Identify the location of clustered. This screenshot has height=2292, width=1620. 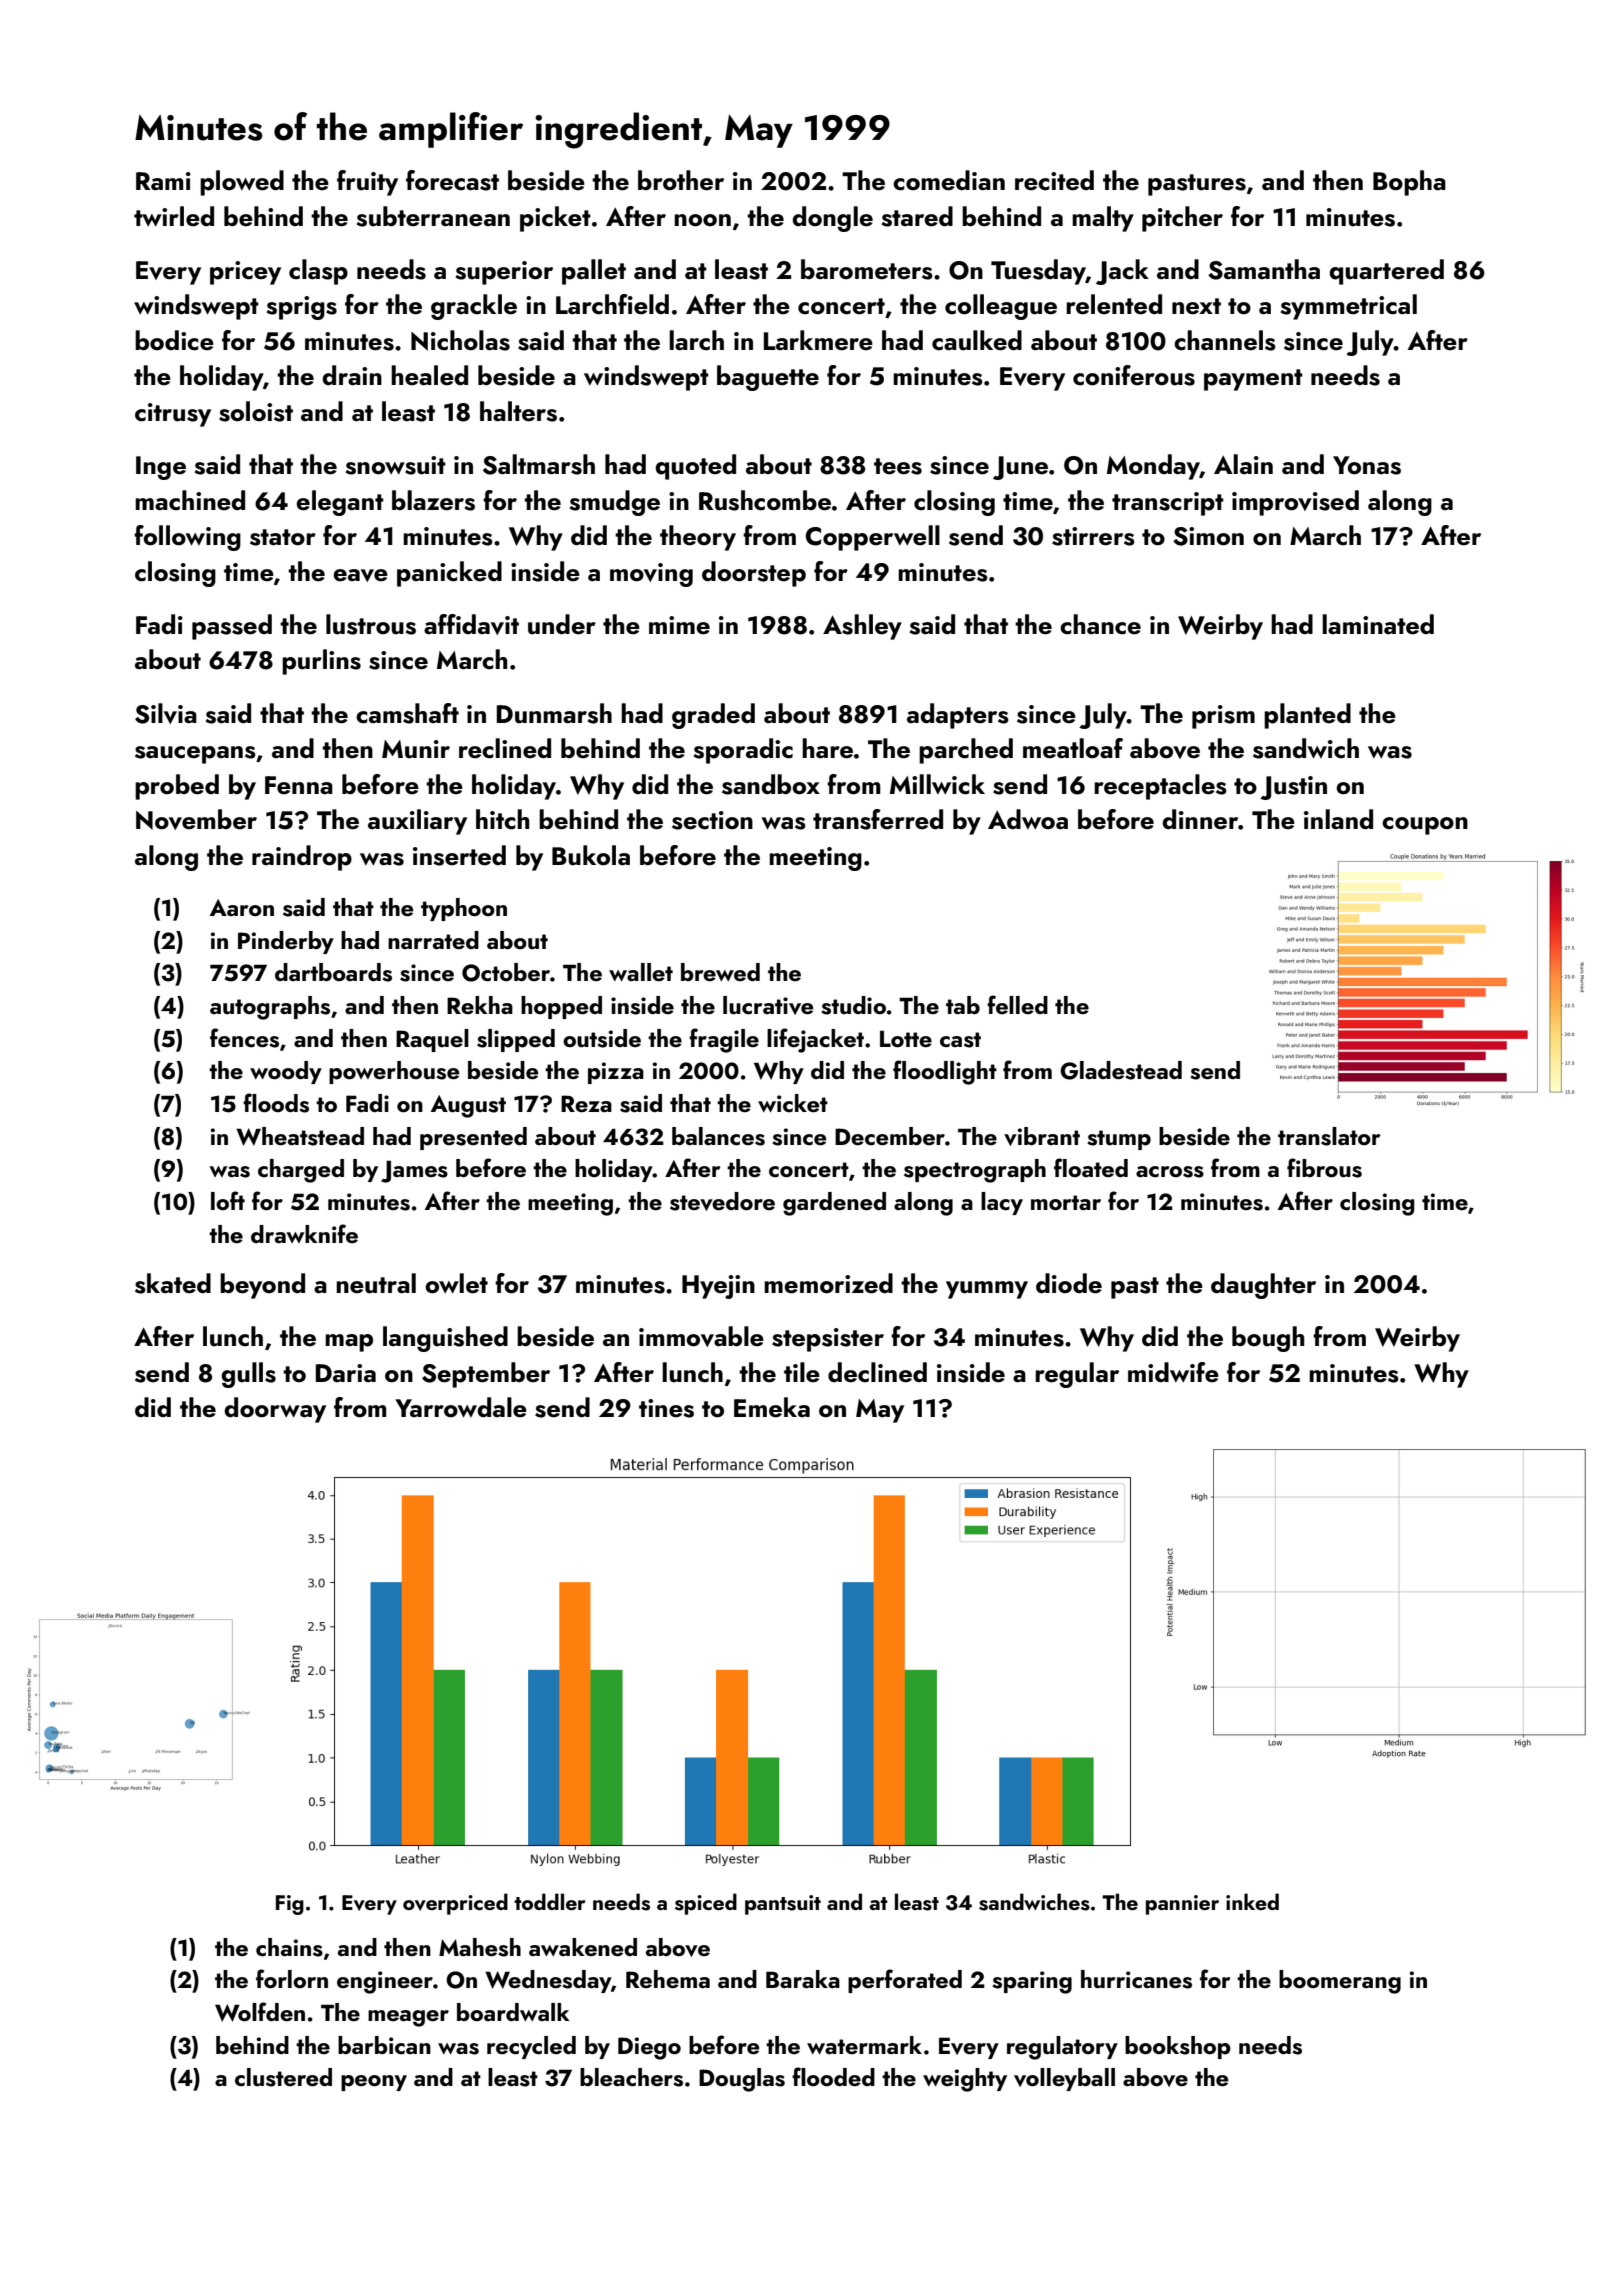
(283, 2077).
